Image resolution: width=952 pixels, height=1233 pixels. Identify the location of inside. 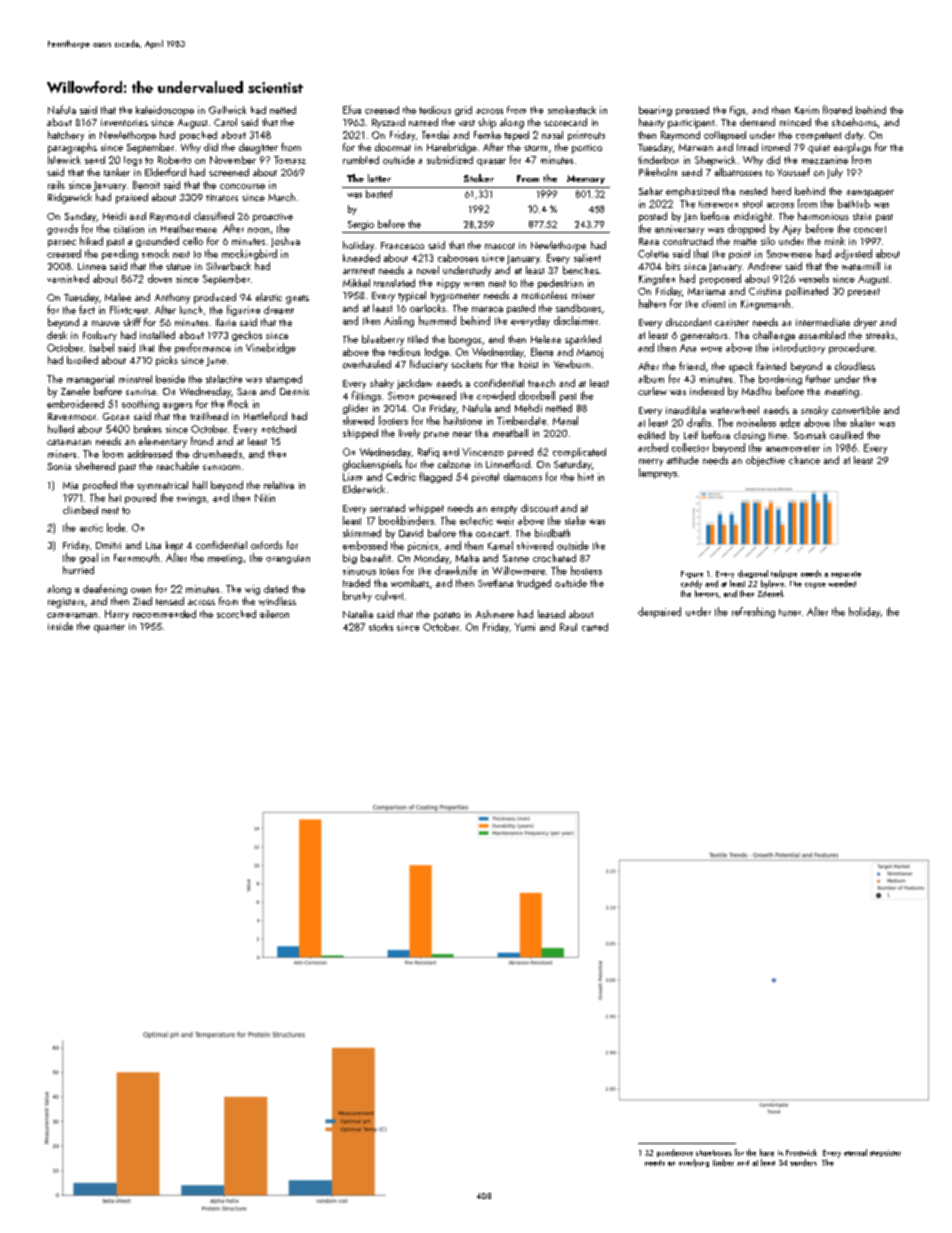
(60, 626).
